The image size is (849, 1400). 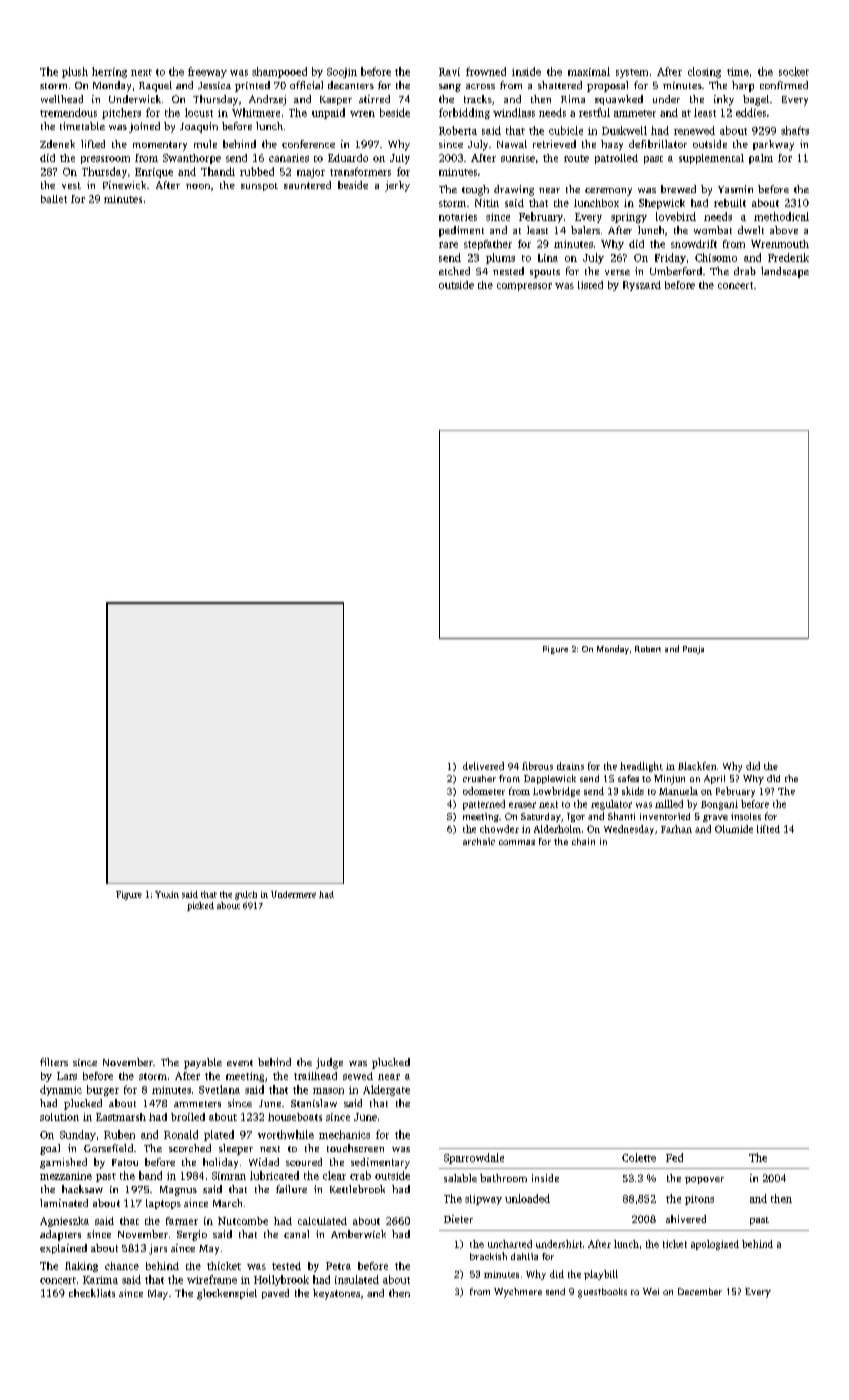 I want to click on delivered, so click(x=483, y=766).
